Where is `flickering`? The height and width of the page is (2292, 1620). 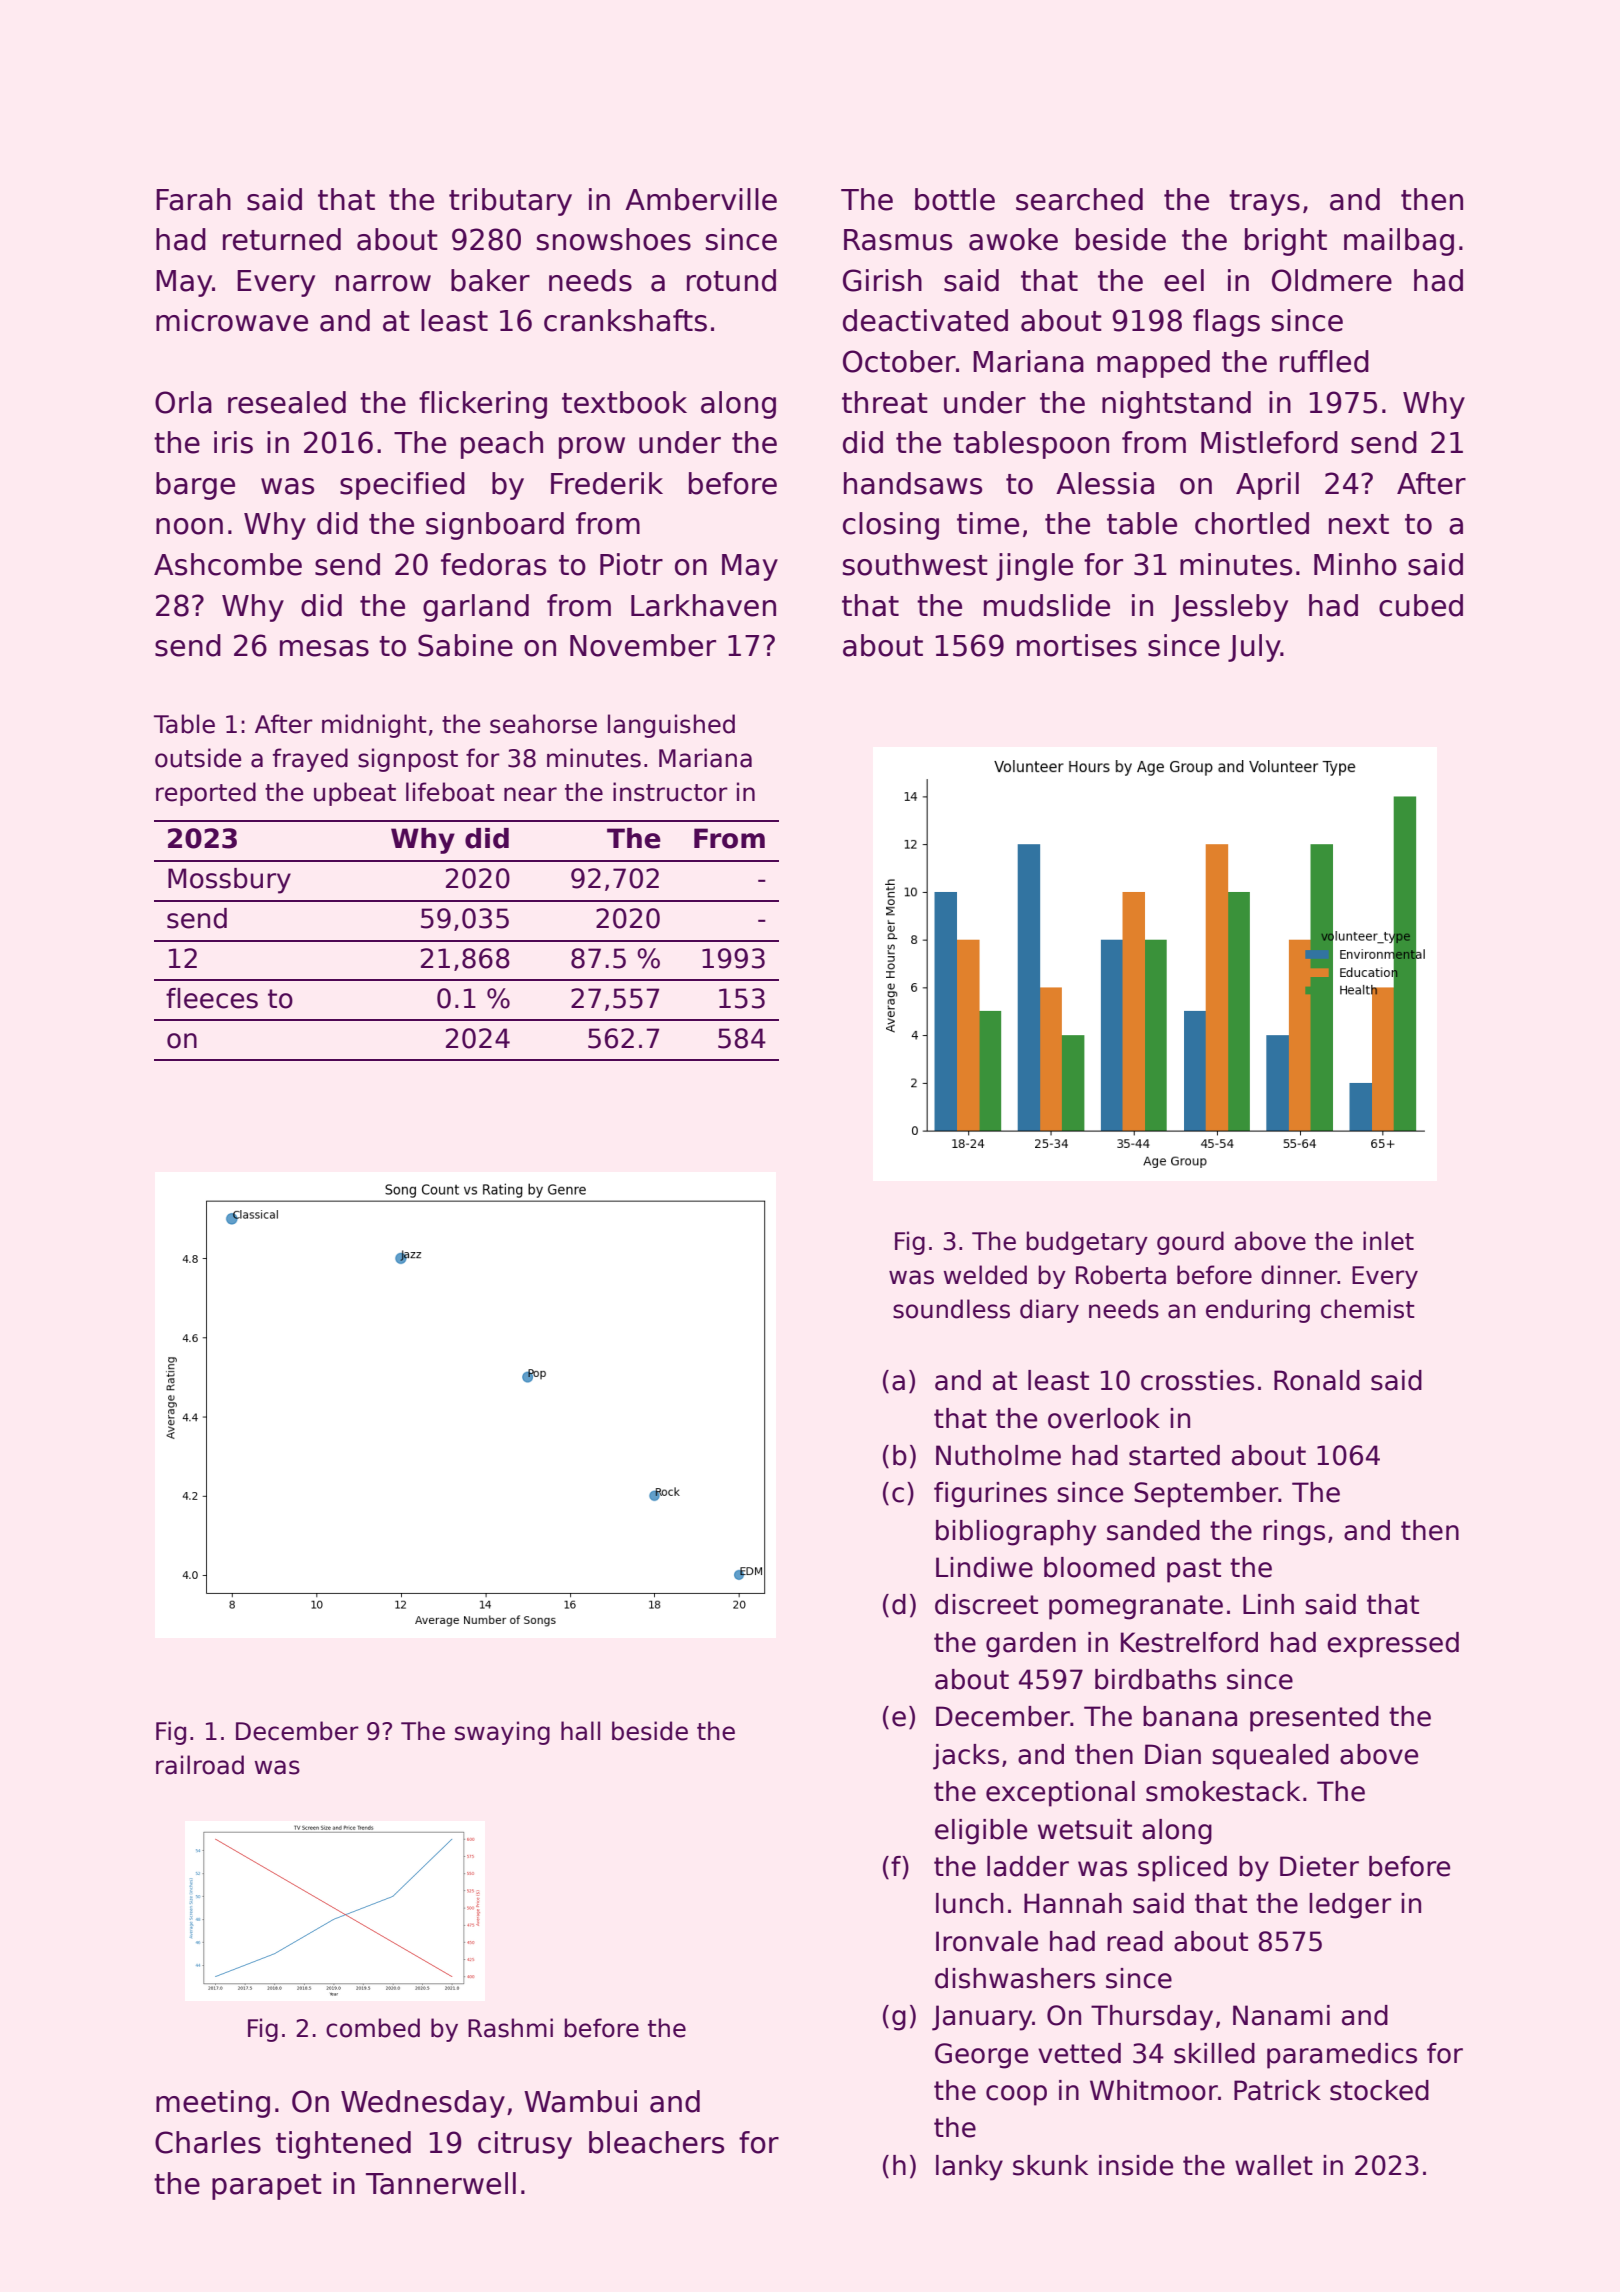
flickering is located at coordinates (483, 405).
